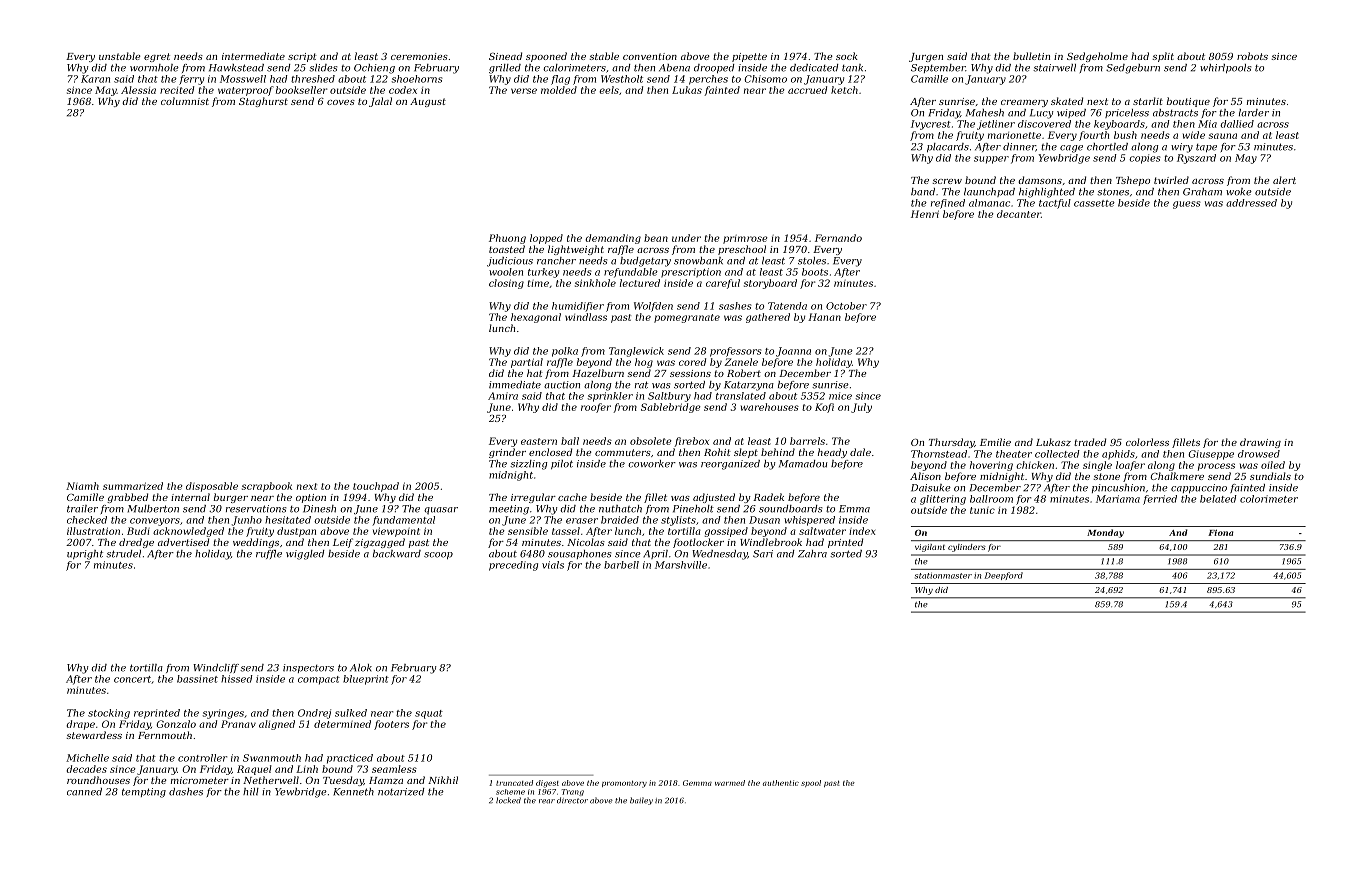 Image resolution: width=1372 pixels, height=887 pixels. What do you see at coordinates (926, 57) in the screenshot?
I see `Jurgen` at bounding box center [926, 57].
